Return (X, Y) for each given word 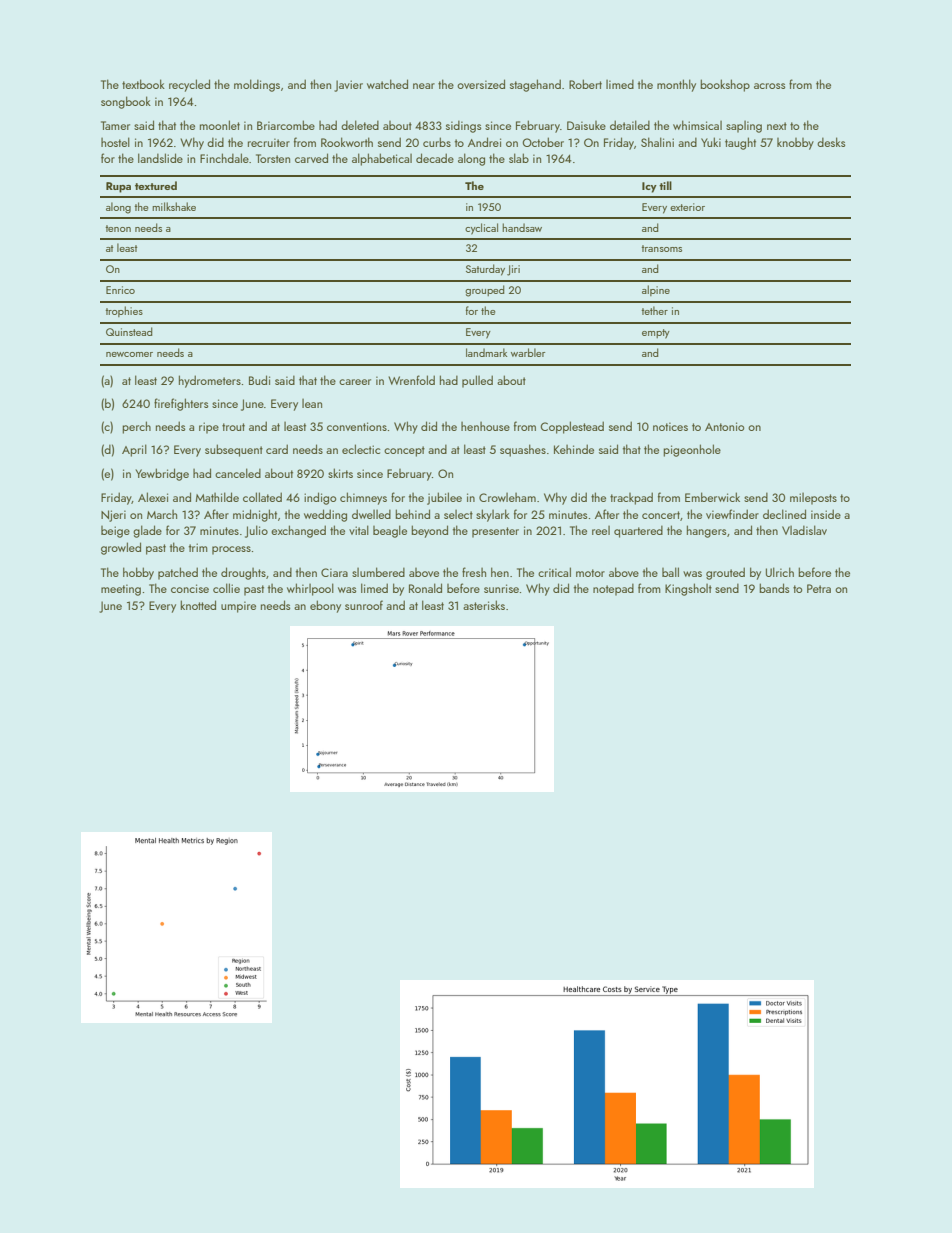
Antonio (724, 426)
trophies (124, 311)
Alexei (153, 497)
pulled (477, 381)
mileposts (813, 499)
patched (178, 573)
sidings (463, 126)
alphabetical (382, 159)
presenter (495, 532)
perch (136, 427)
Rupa (118, 187)
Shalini (657, 142)
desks (831, 142)
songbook (126, 102)
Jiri (513, 270)
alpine (656, 290)
